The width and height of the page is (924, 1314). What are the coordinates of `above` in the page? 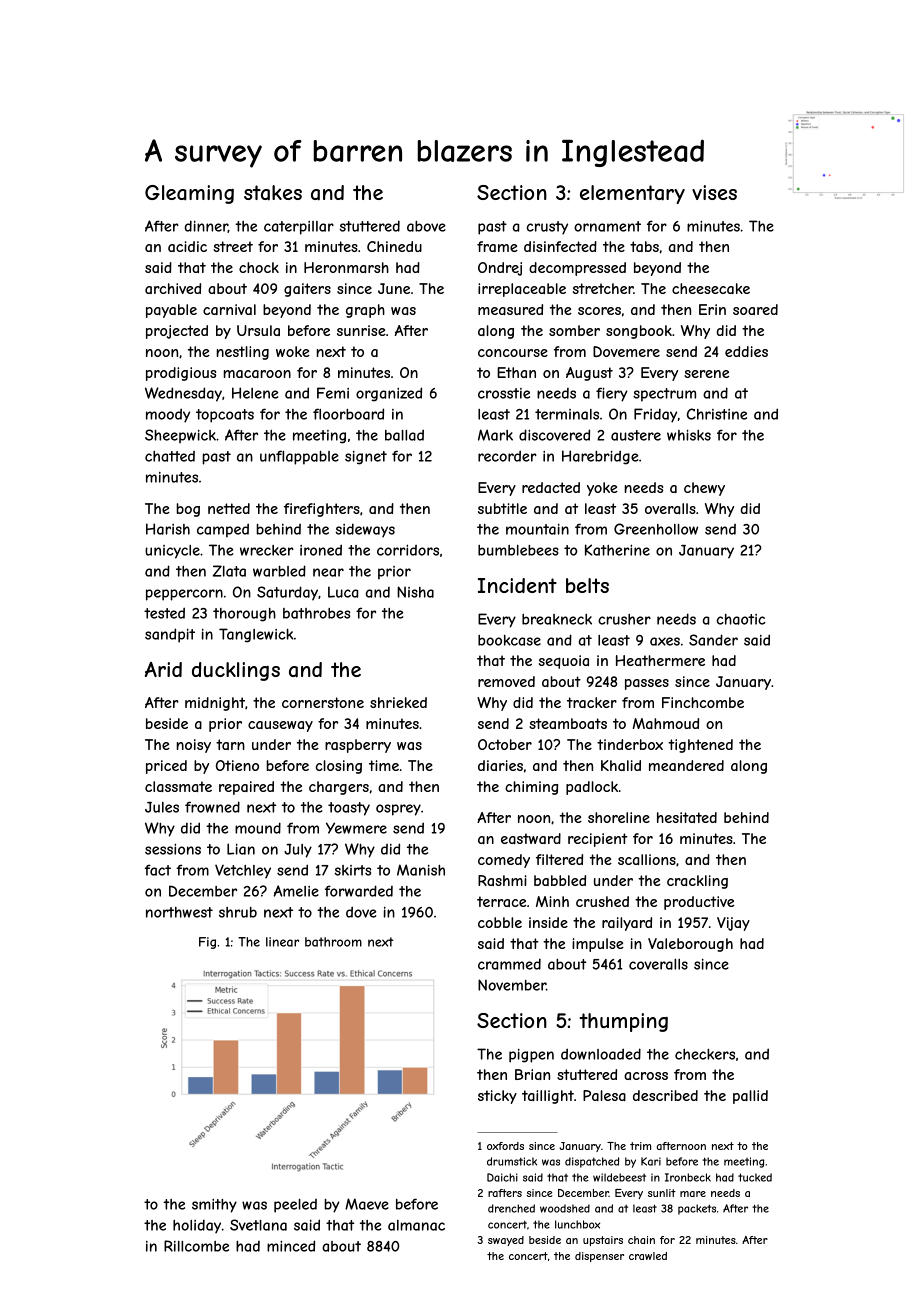 It's located at (426, 226).
